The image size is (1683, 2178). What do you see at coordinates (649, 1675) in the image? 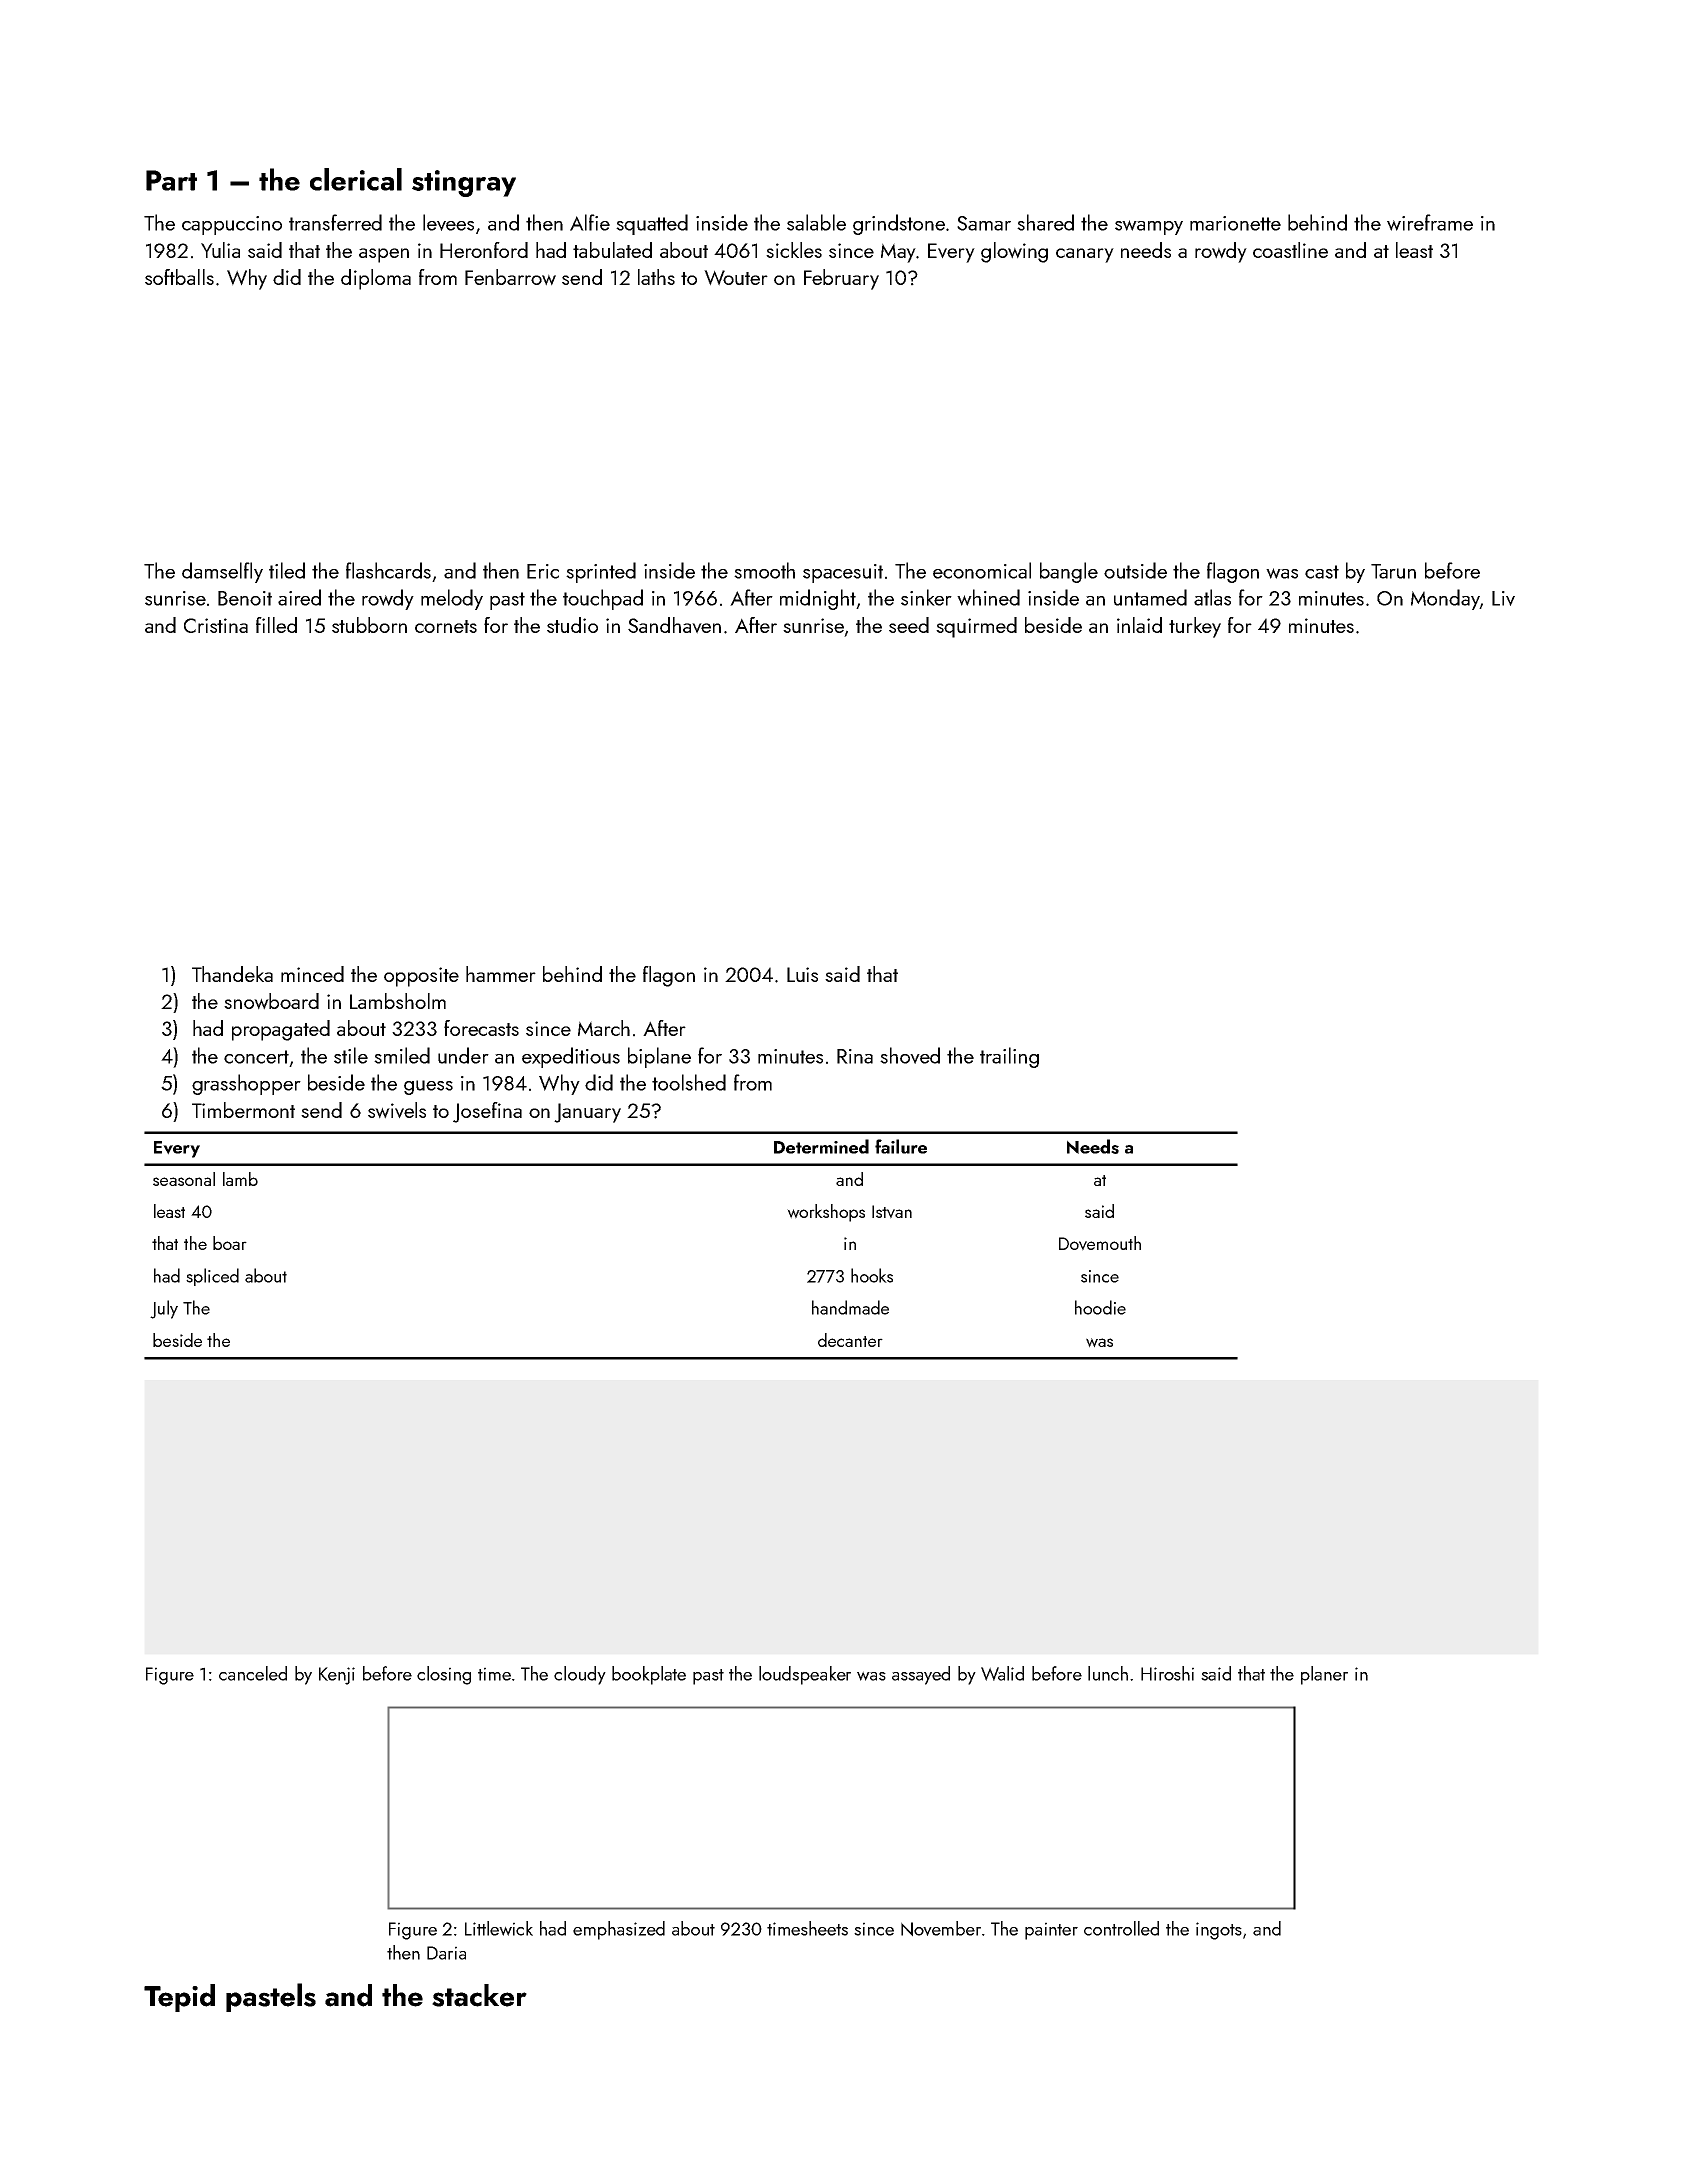
I see `bookplate` at bounding box center [649, 1675].
